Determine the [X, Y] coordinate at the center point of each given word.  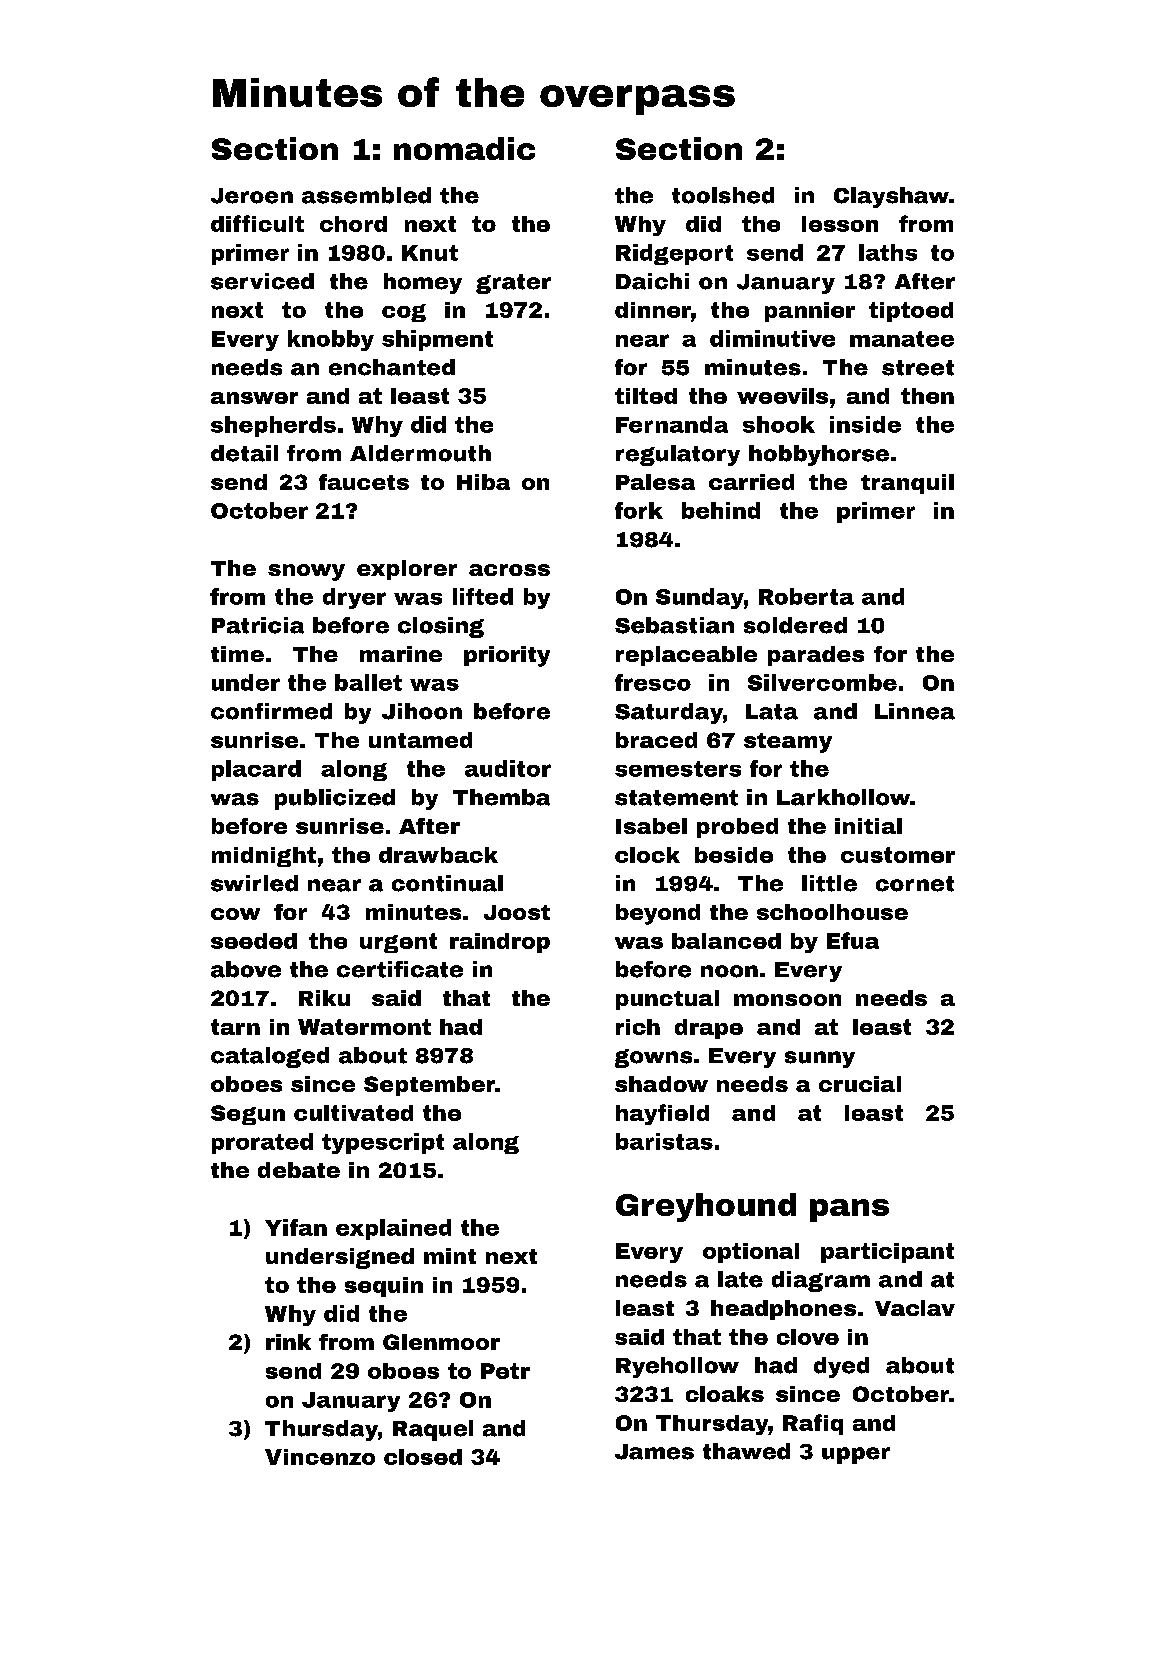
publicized [335, 799]
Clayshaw [891, 197]
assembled [366, 195]
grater [513, 284]
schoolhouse [832, 912]
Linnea [915, 711]
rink [288, 1342]
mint [450, 1256]
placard [256, 770]
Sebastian [674, 625]
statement [676, 798]
